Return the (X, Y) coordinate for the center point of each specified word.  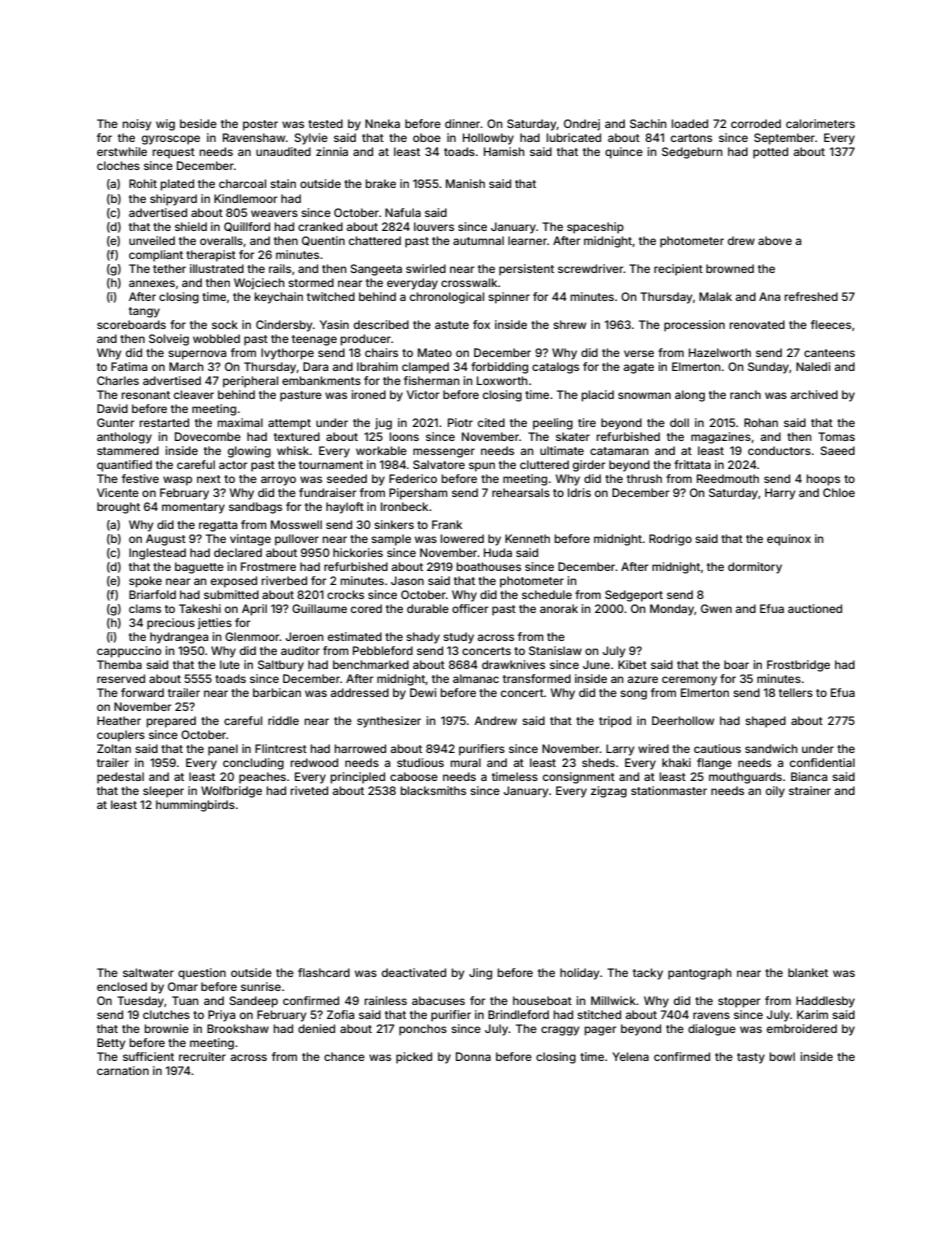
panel (223, 750)
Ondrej (582, 125)
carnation (123, 1070)
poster (260, 125)
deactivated (414, 972)
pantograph (700, 974)
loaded (689, 123)
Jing (480, 974)
